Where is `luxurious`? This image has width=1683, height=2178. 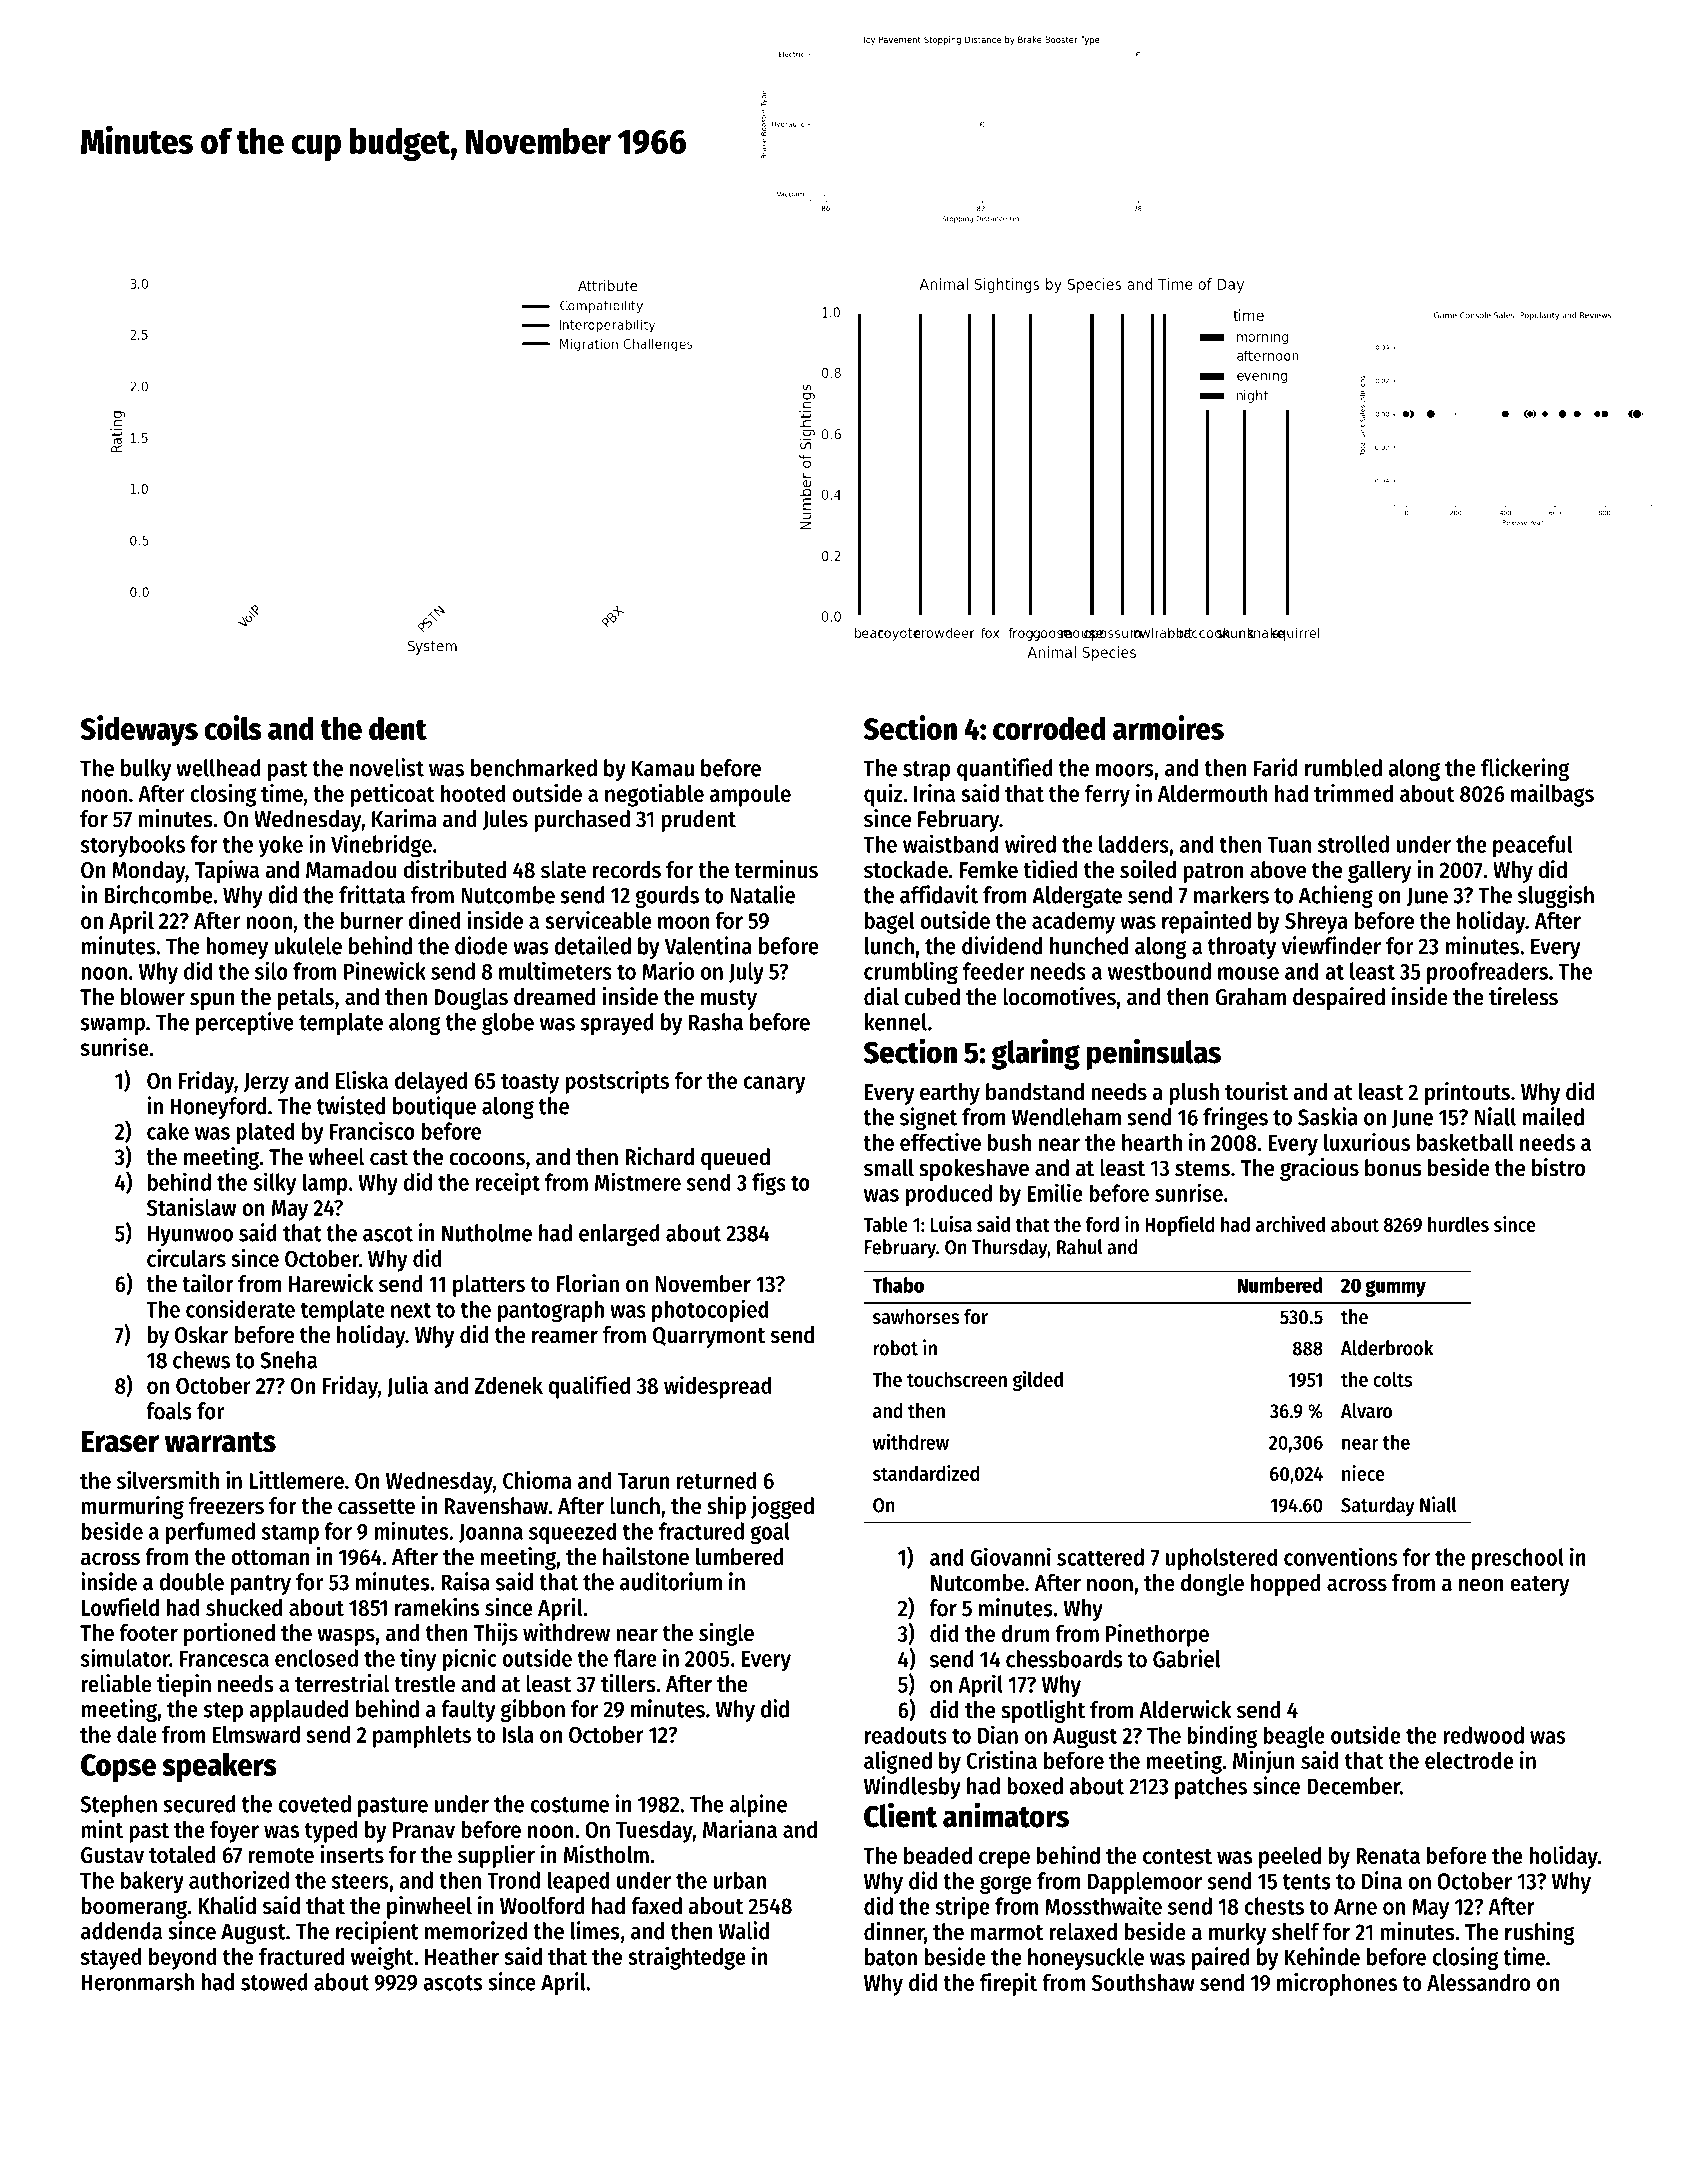
luxurious is located at coordinates (1367, 1142).
